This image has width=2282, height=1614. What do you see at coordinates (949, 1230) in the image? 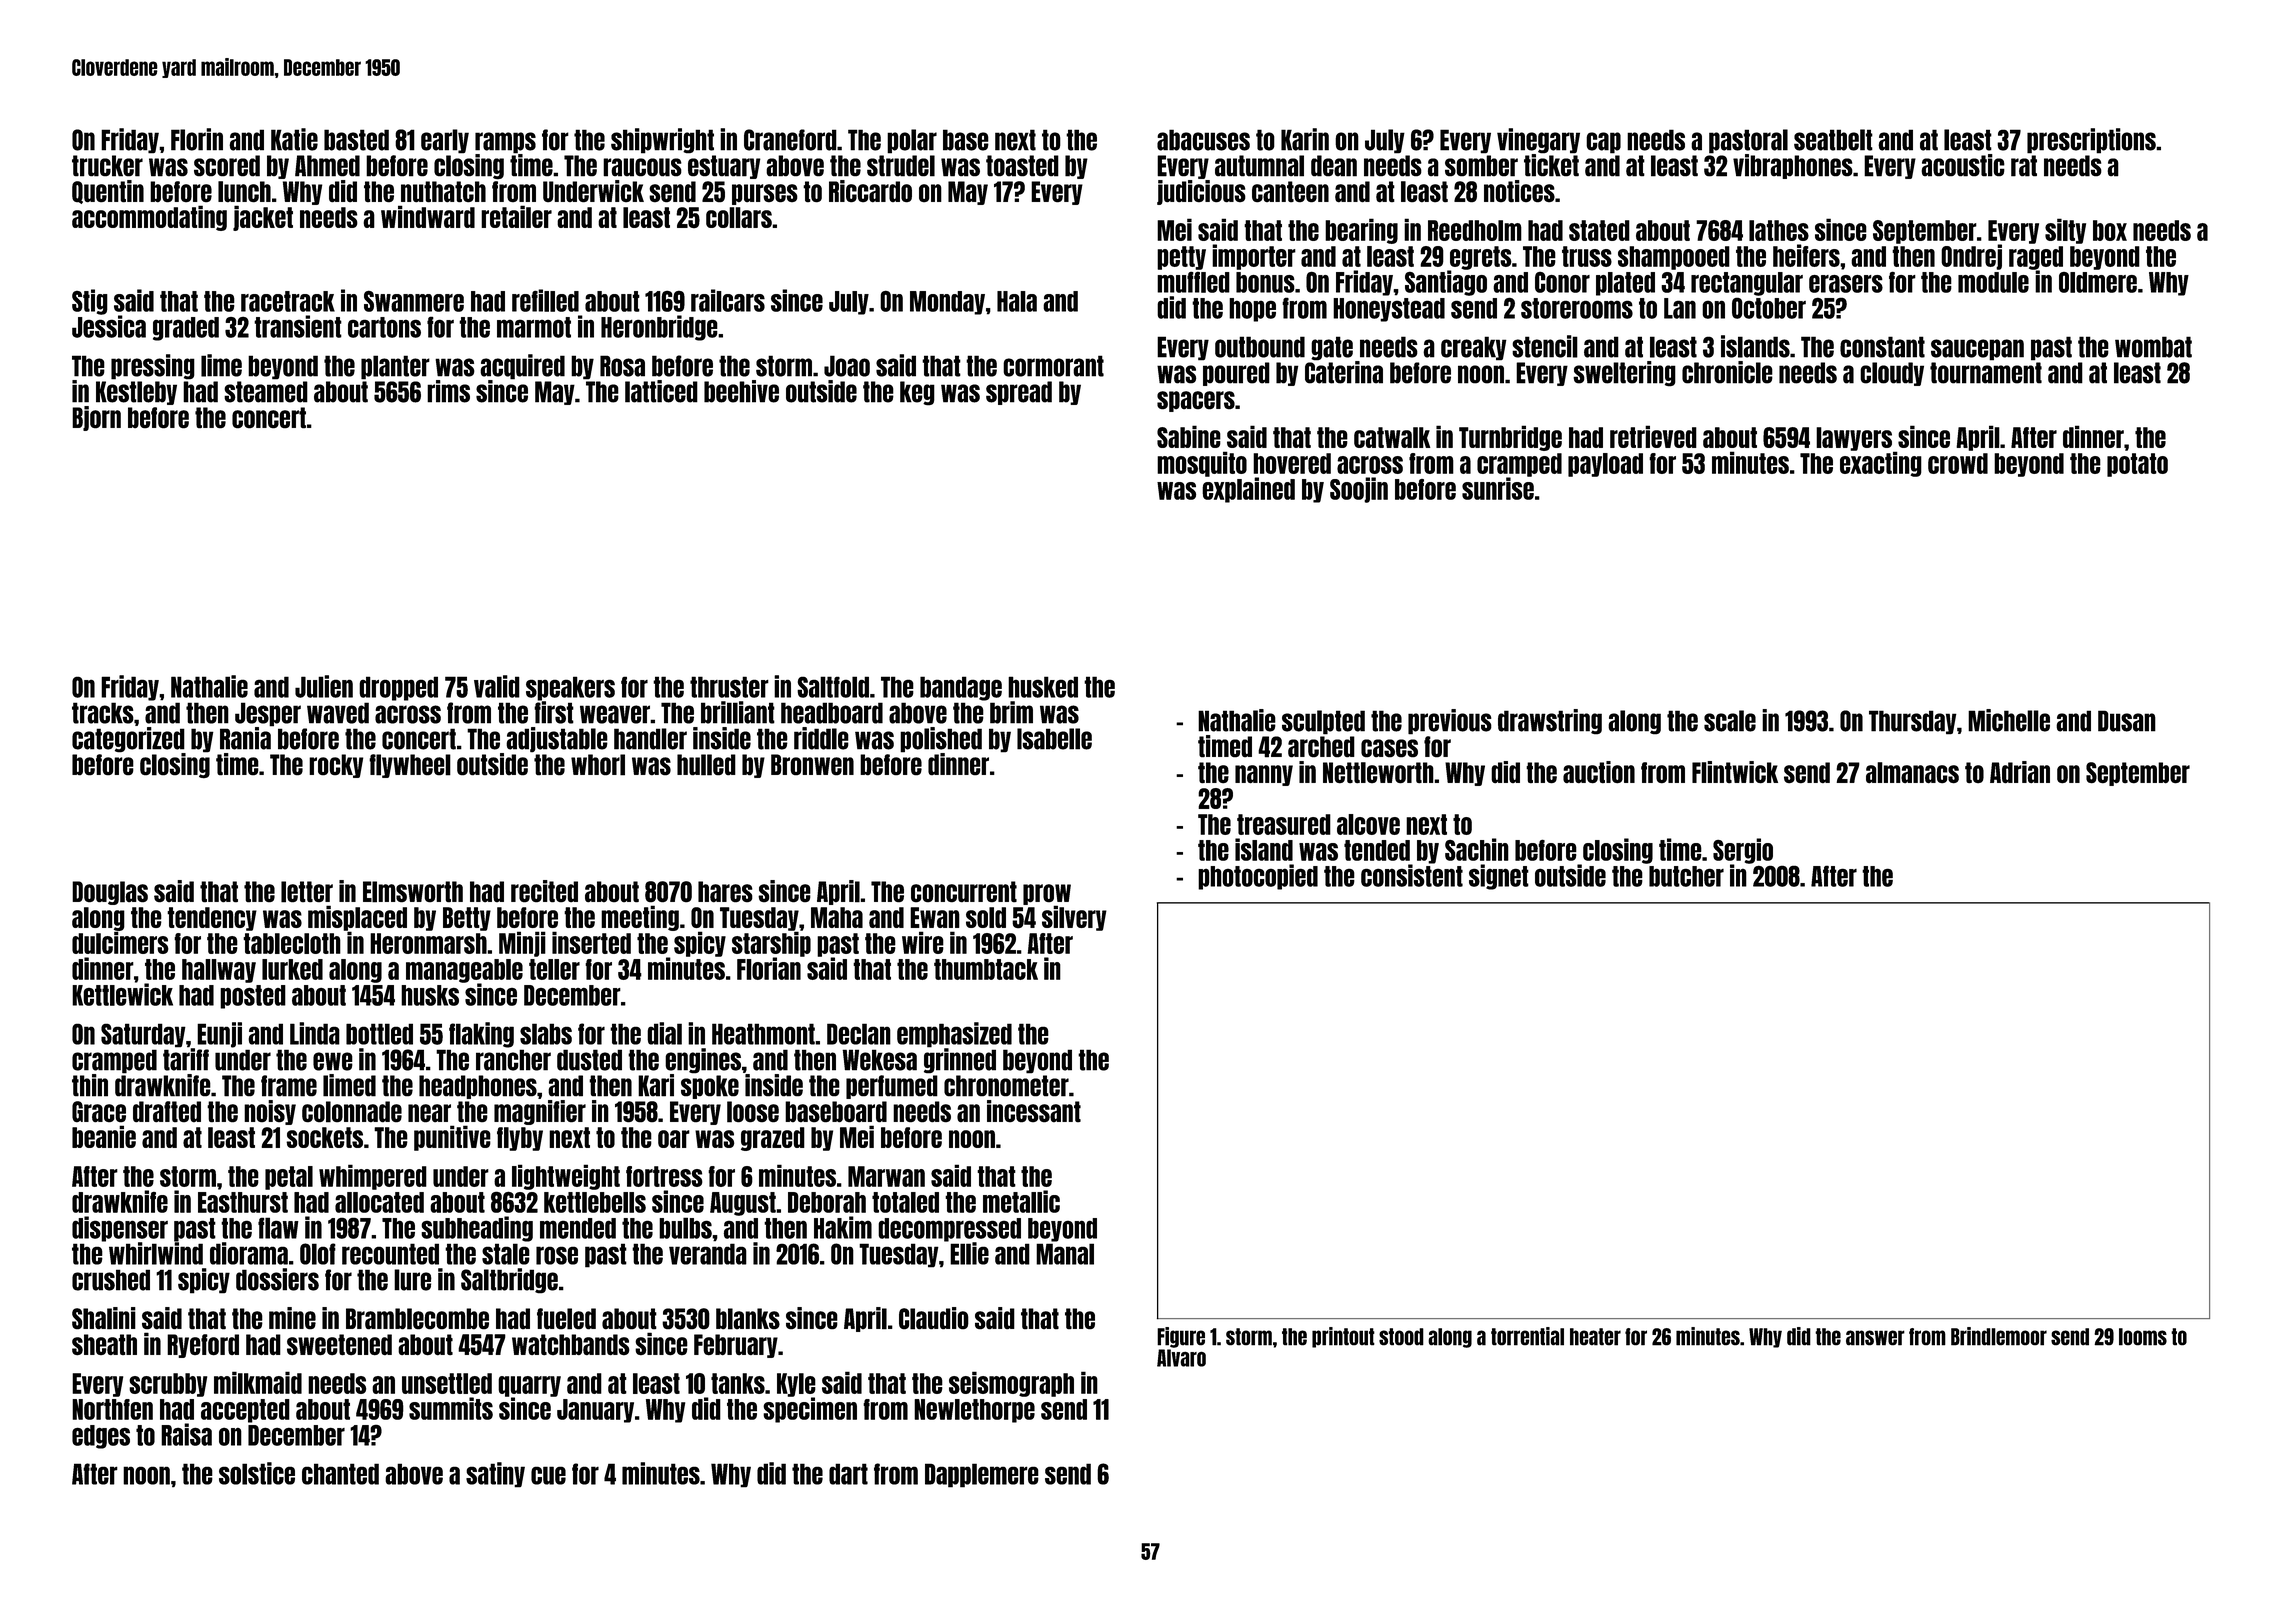
I see `decompressed` at bounding box center [949, 1230].
